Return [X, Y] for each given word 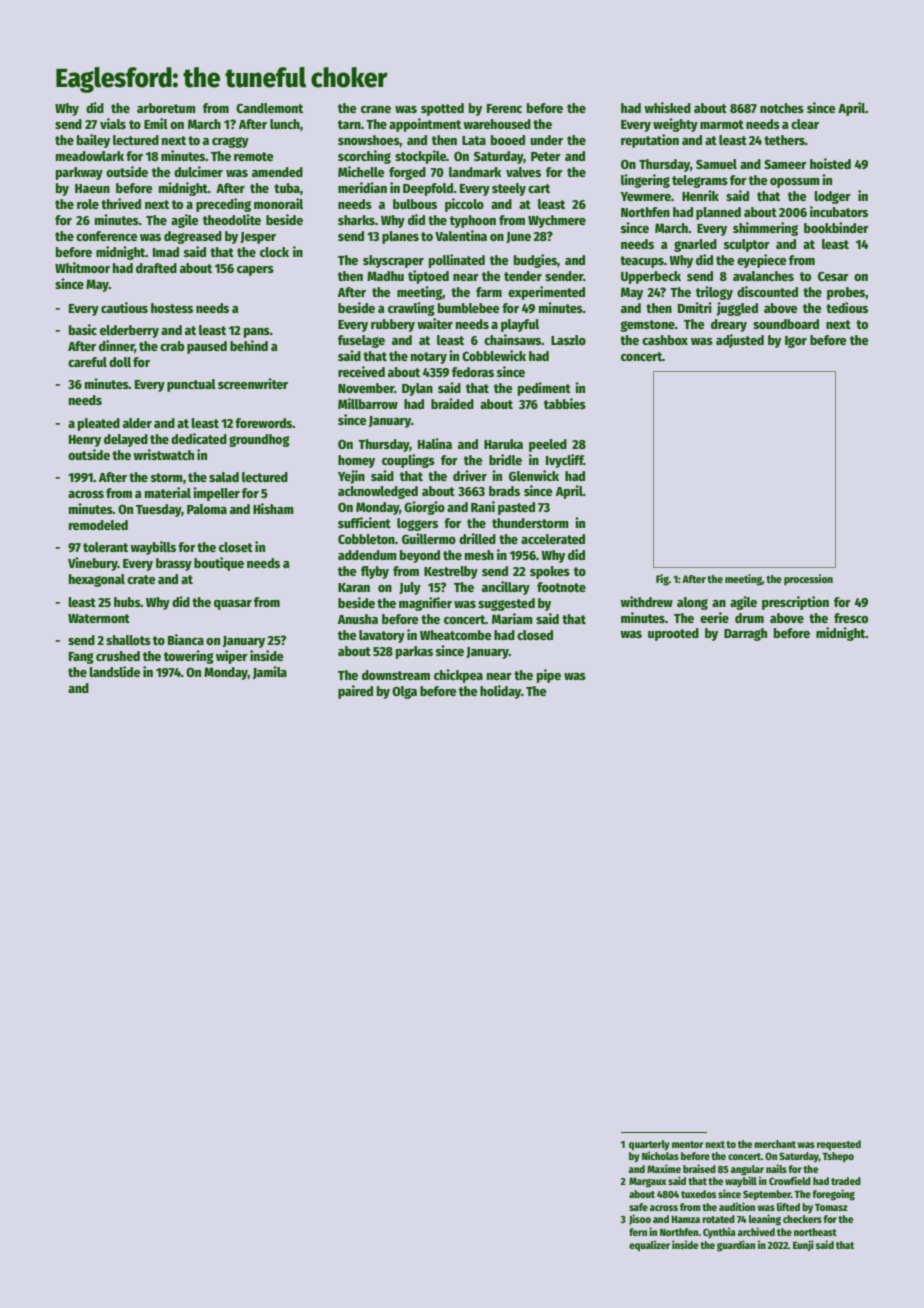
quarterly [649, 1145]
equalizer [649, 1245]
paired [355, 692]
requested [839, 1145]
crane [376, 109]
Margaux [648, 1182]
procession [808, 580]
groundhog [259, 440]
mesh [479, 555]
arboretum [166, 108]
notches [782, 108]
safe [638, 1207]
